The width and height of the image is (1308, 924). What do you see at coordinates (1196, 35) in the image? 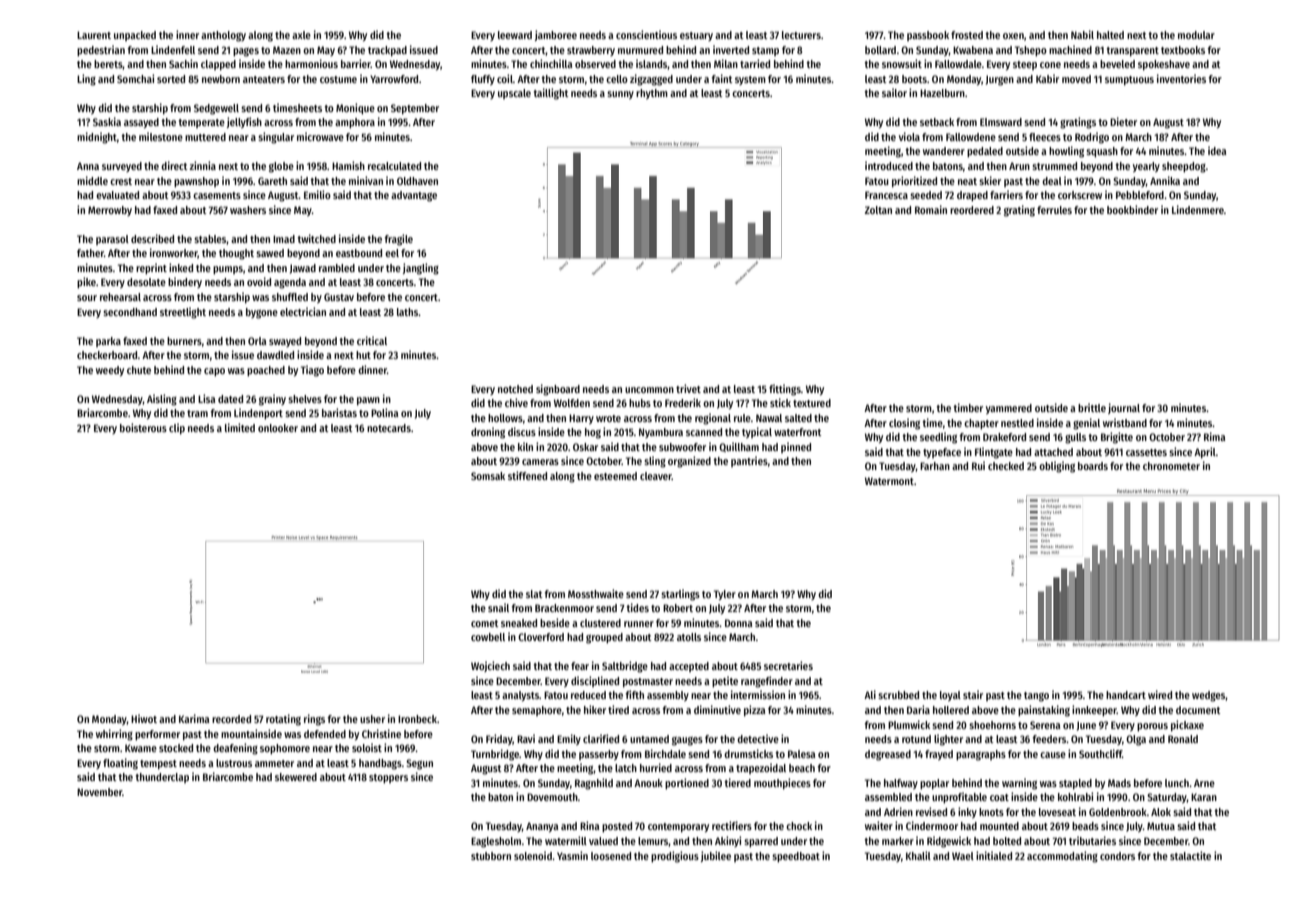
I see `modular` at bounding box center [1196, 35].
